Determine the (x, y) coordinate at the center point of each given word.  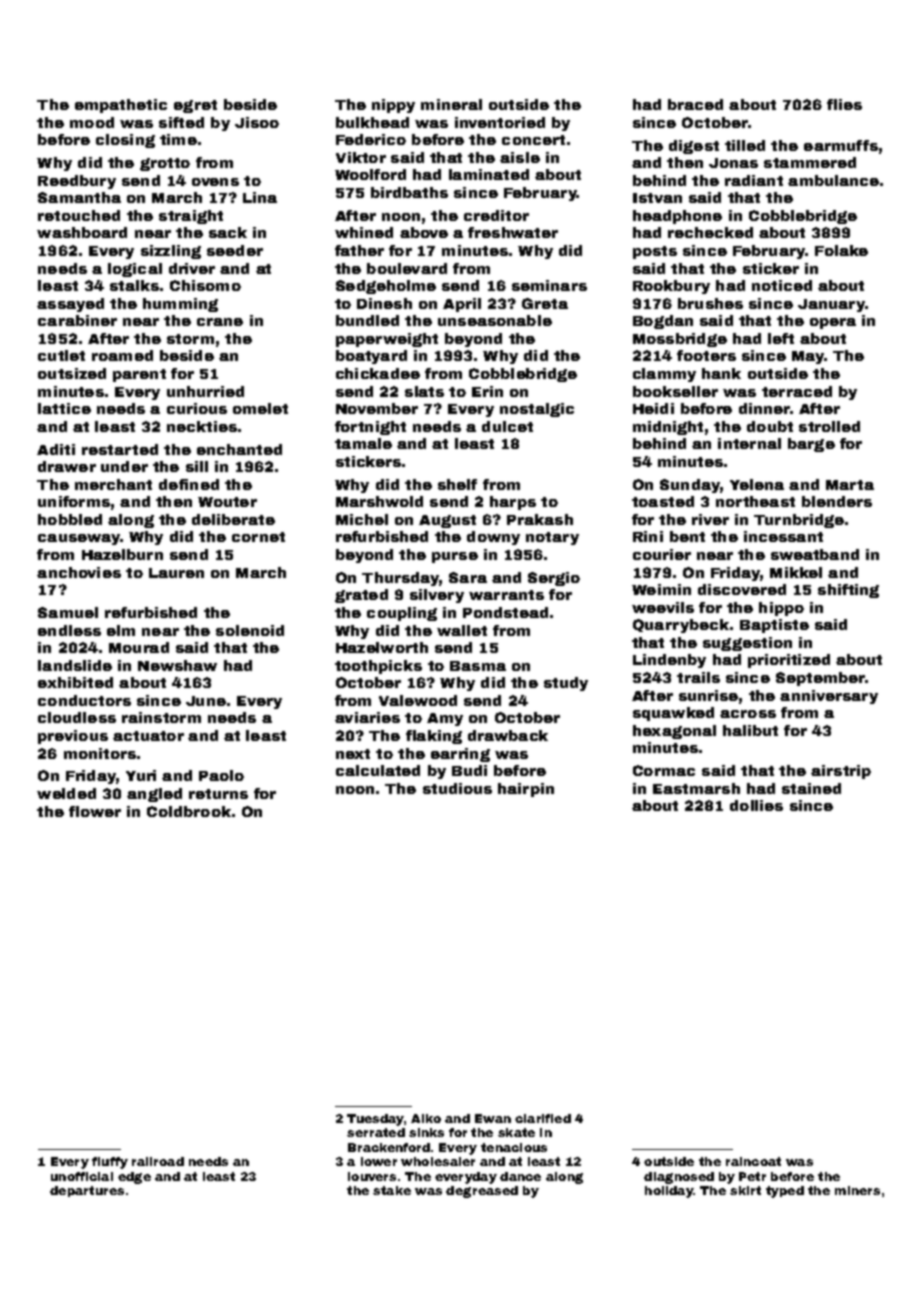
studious (457, 788)
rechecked (710, 232)
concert (533, 140)
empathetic (121, 106)
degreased (482, 1192)
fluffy (110, 1163)
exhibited (75, 682)
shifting (848, 591)
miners (857, 1190)
